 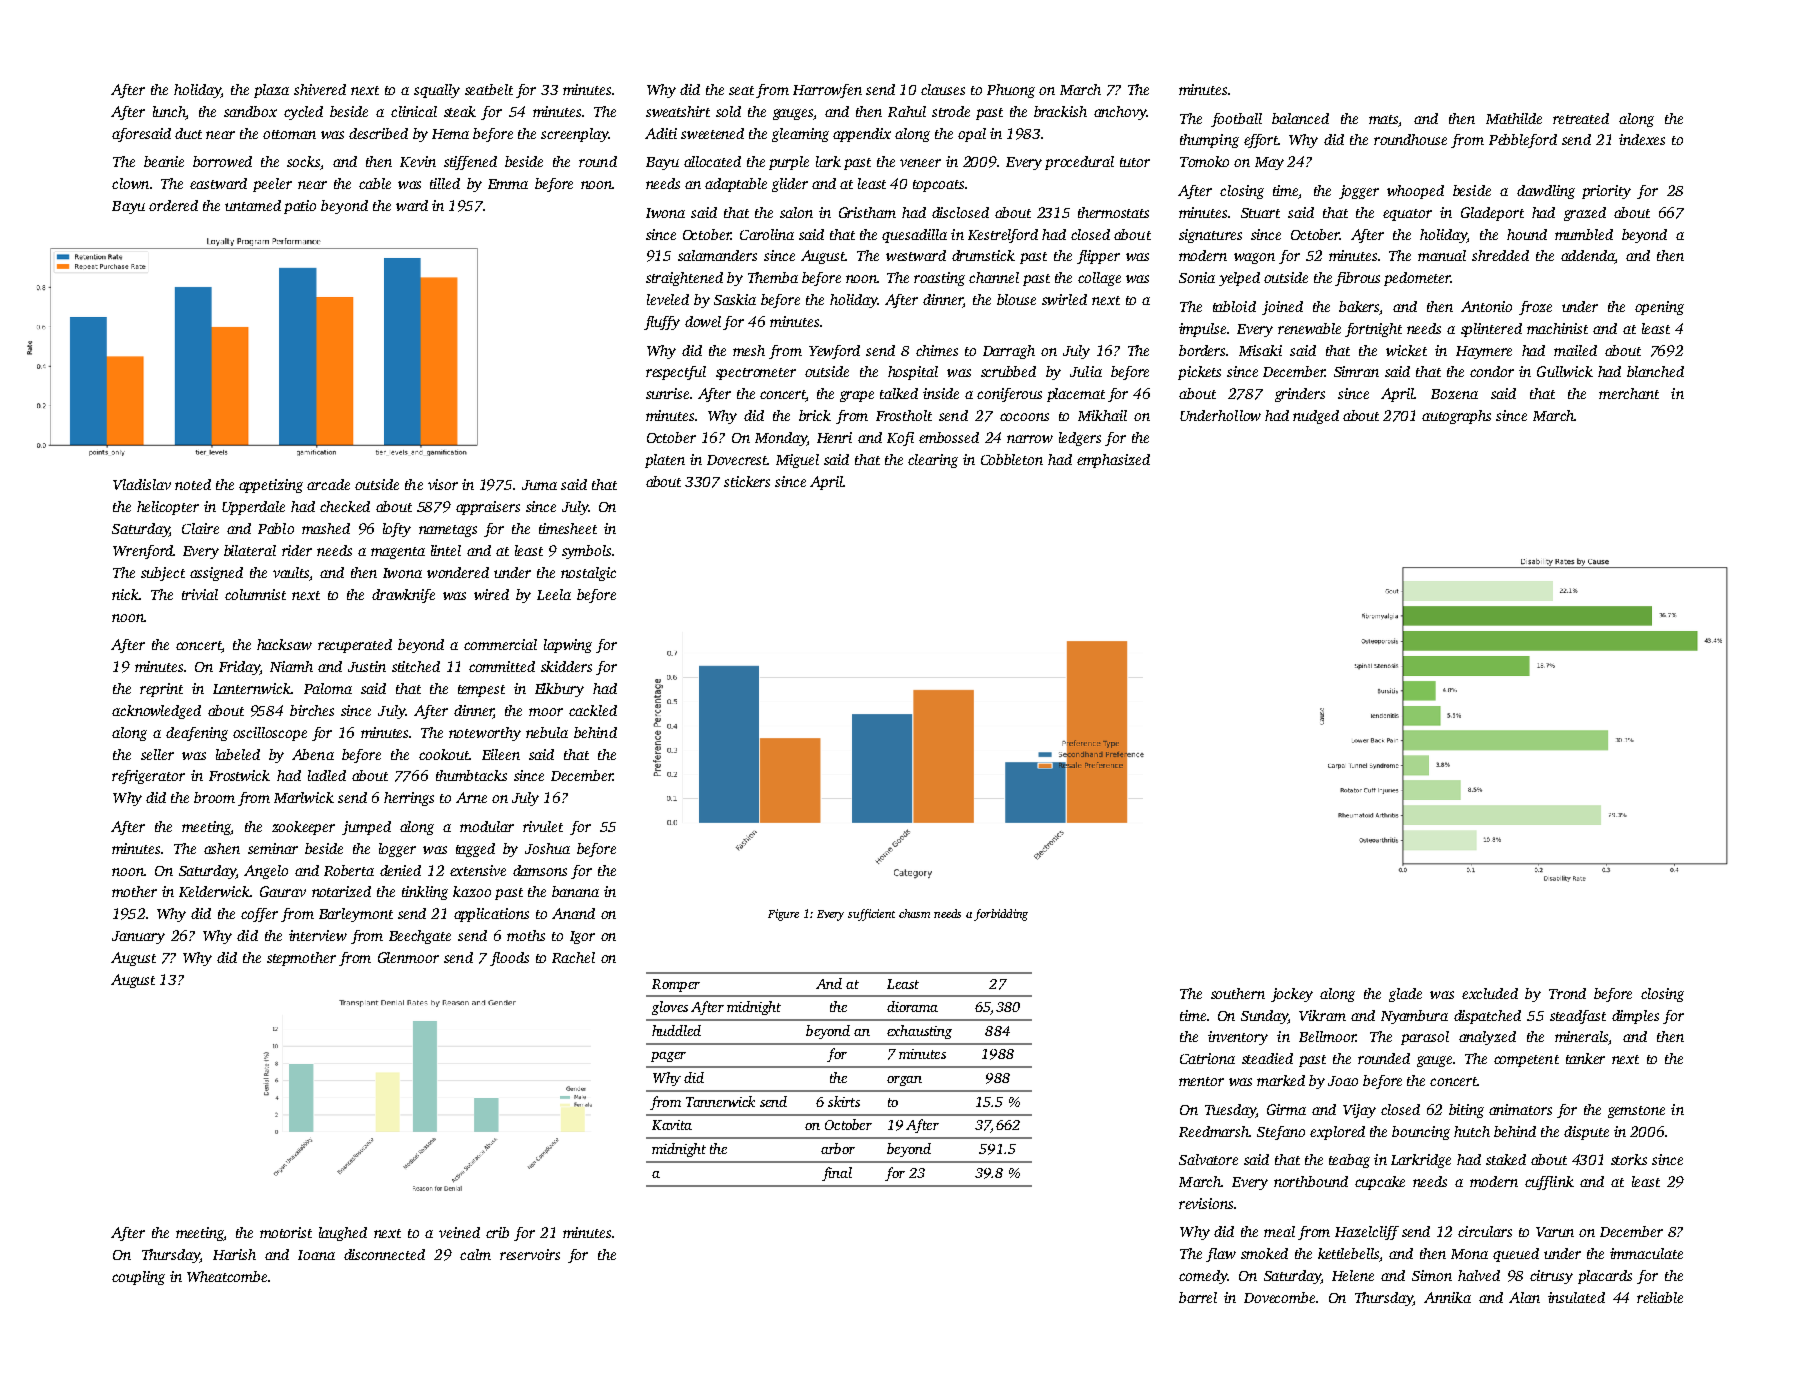 I want to click on interview, so click(x=318, y=935).
